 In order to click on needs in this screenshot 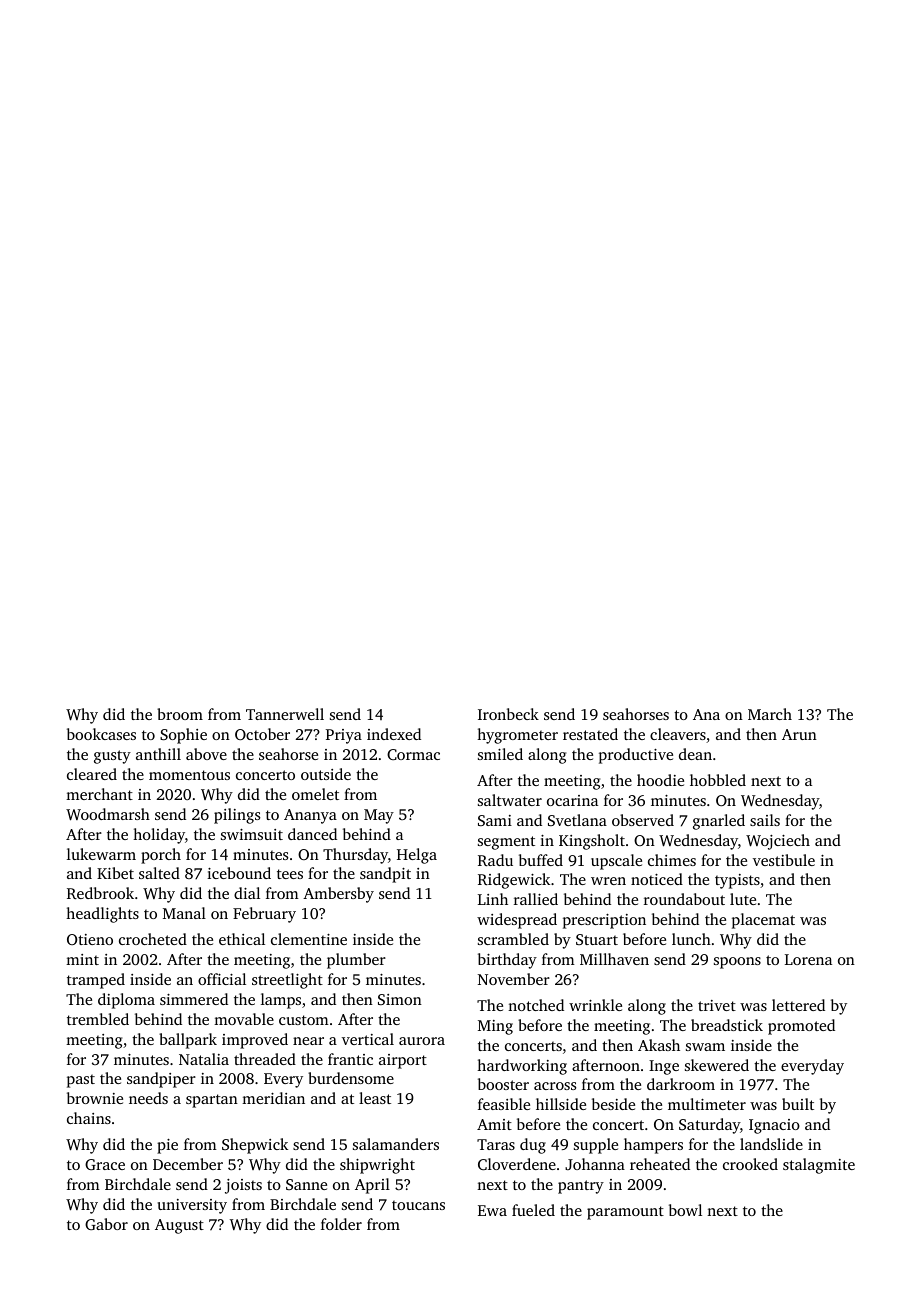, I will do `click(148, 1098)`.
